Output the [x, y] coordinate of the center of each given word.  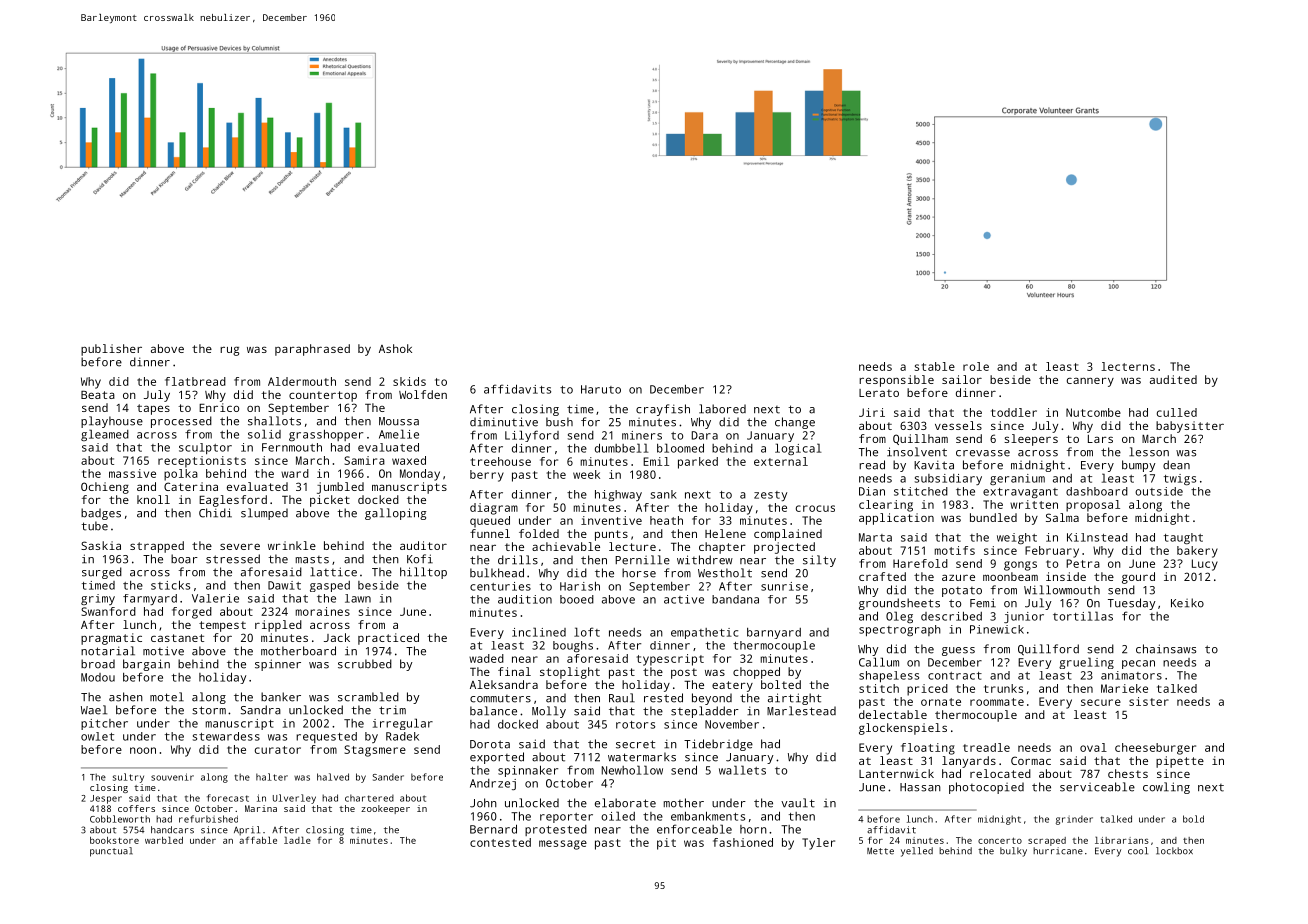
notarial [108, 651]
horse [639, 573]
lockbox [1174, 851]
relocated [1000, 773]
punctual [111, 852]
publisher [111, 350]
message [563, 845]
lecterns [1128, 366]
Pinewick [997, 629]
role [976, 366]
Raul [622, 698]
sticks [170, 585]
